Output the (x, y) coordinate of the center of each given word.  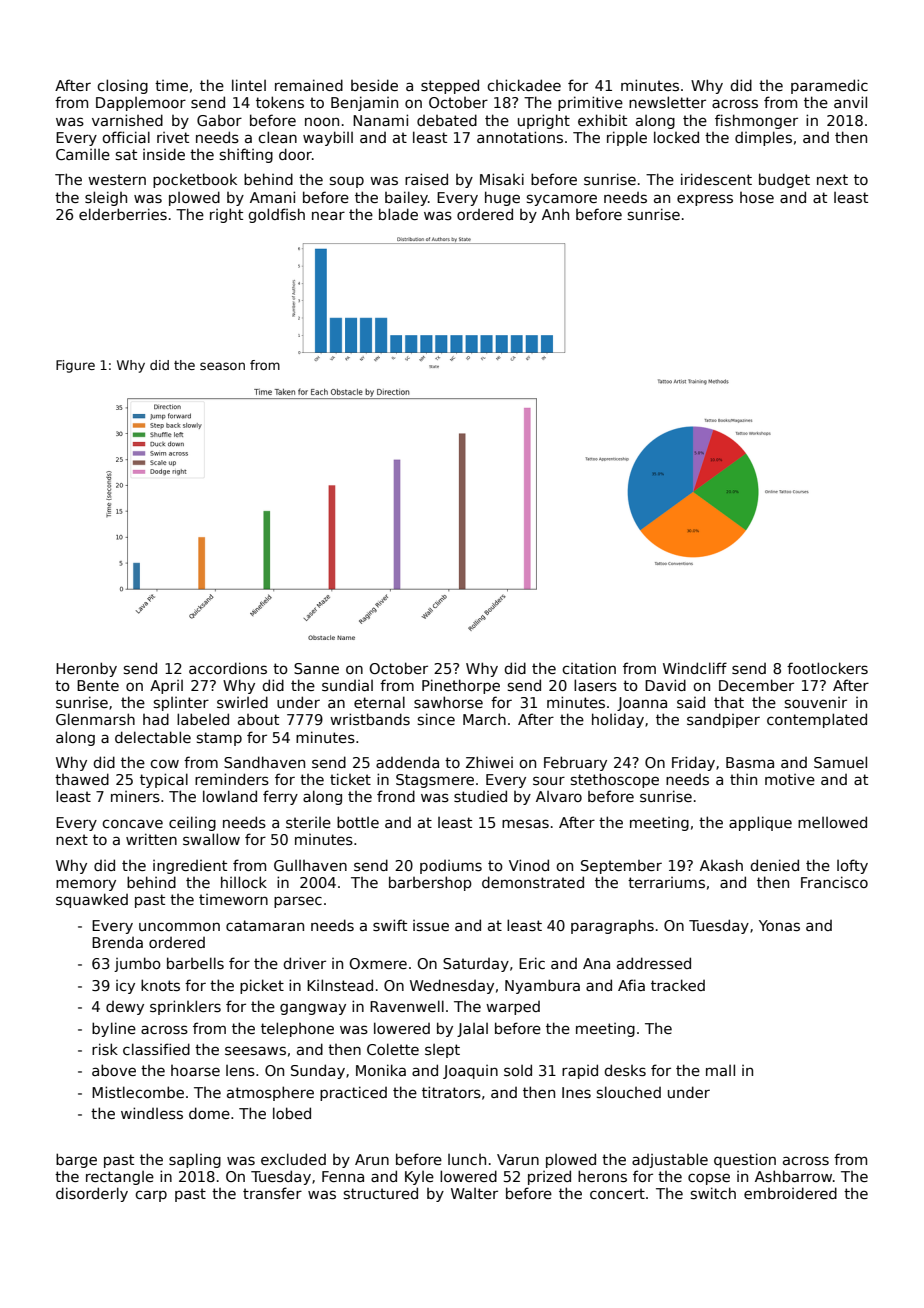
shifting (246, 155)
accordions (228, 668)
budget (784, 180)
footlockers (827, 668)
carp (151, 1196)
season (222, 366)
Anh (555, 214)
